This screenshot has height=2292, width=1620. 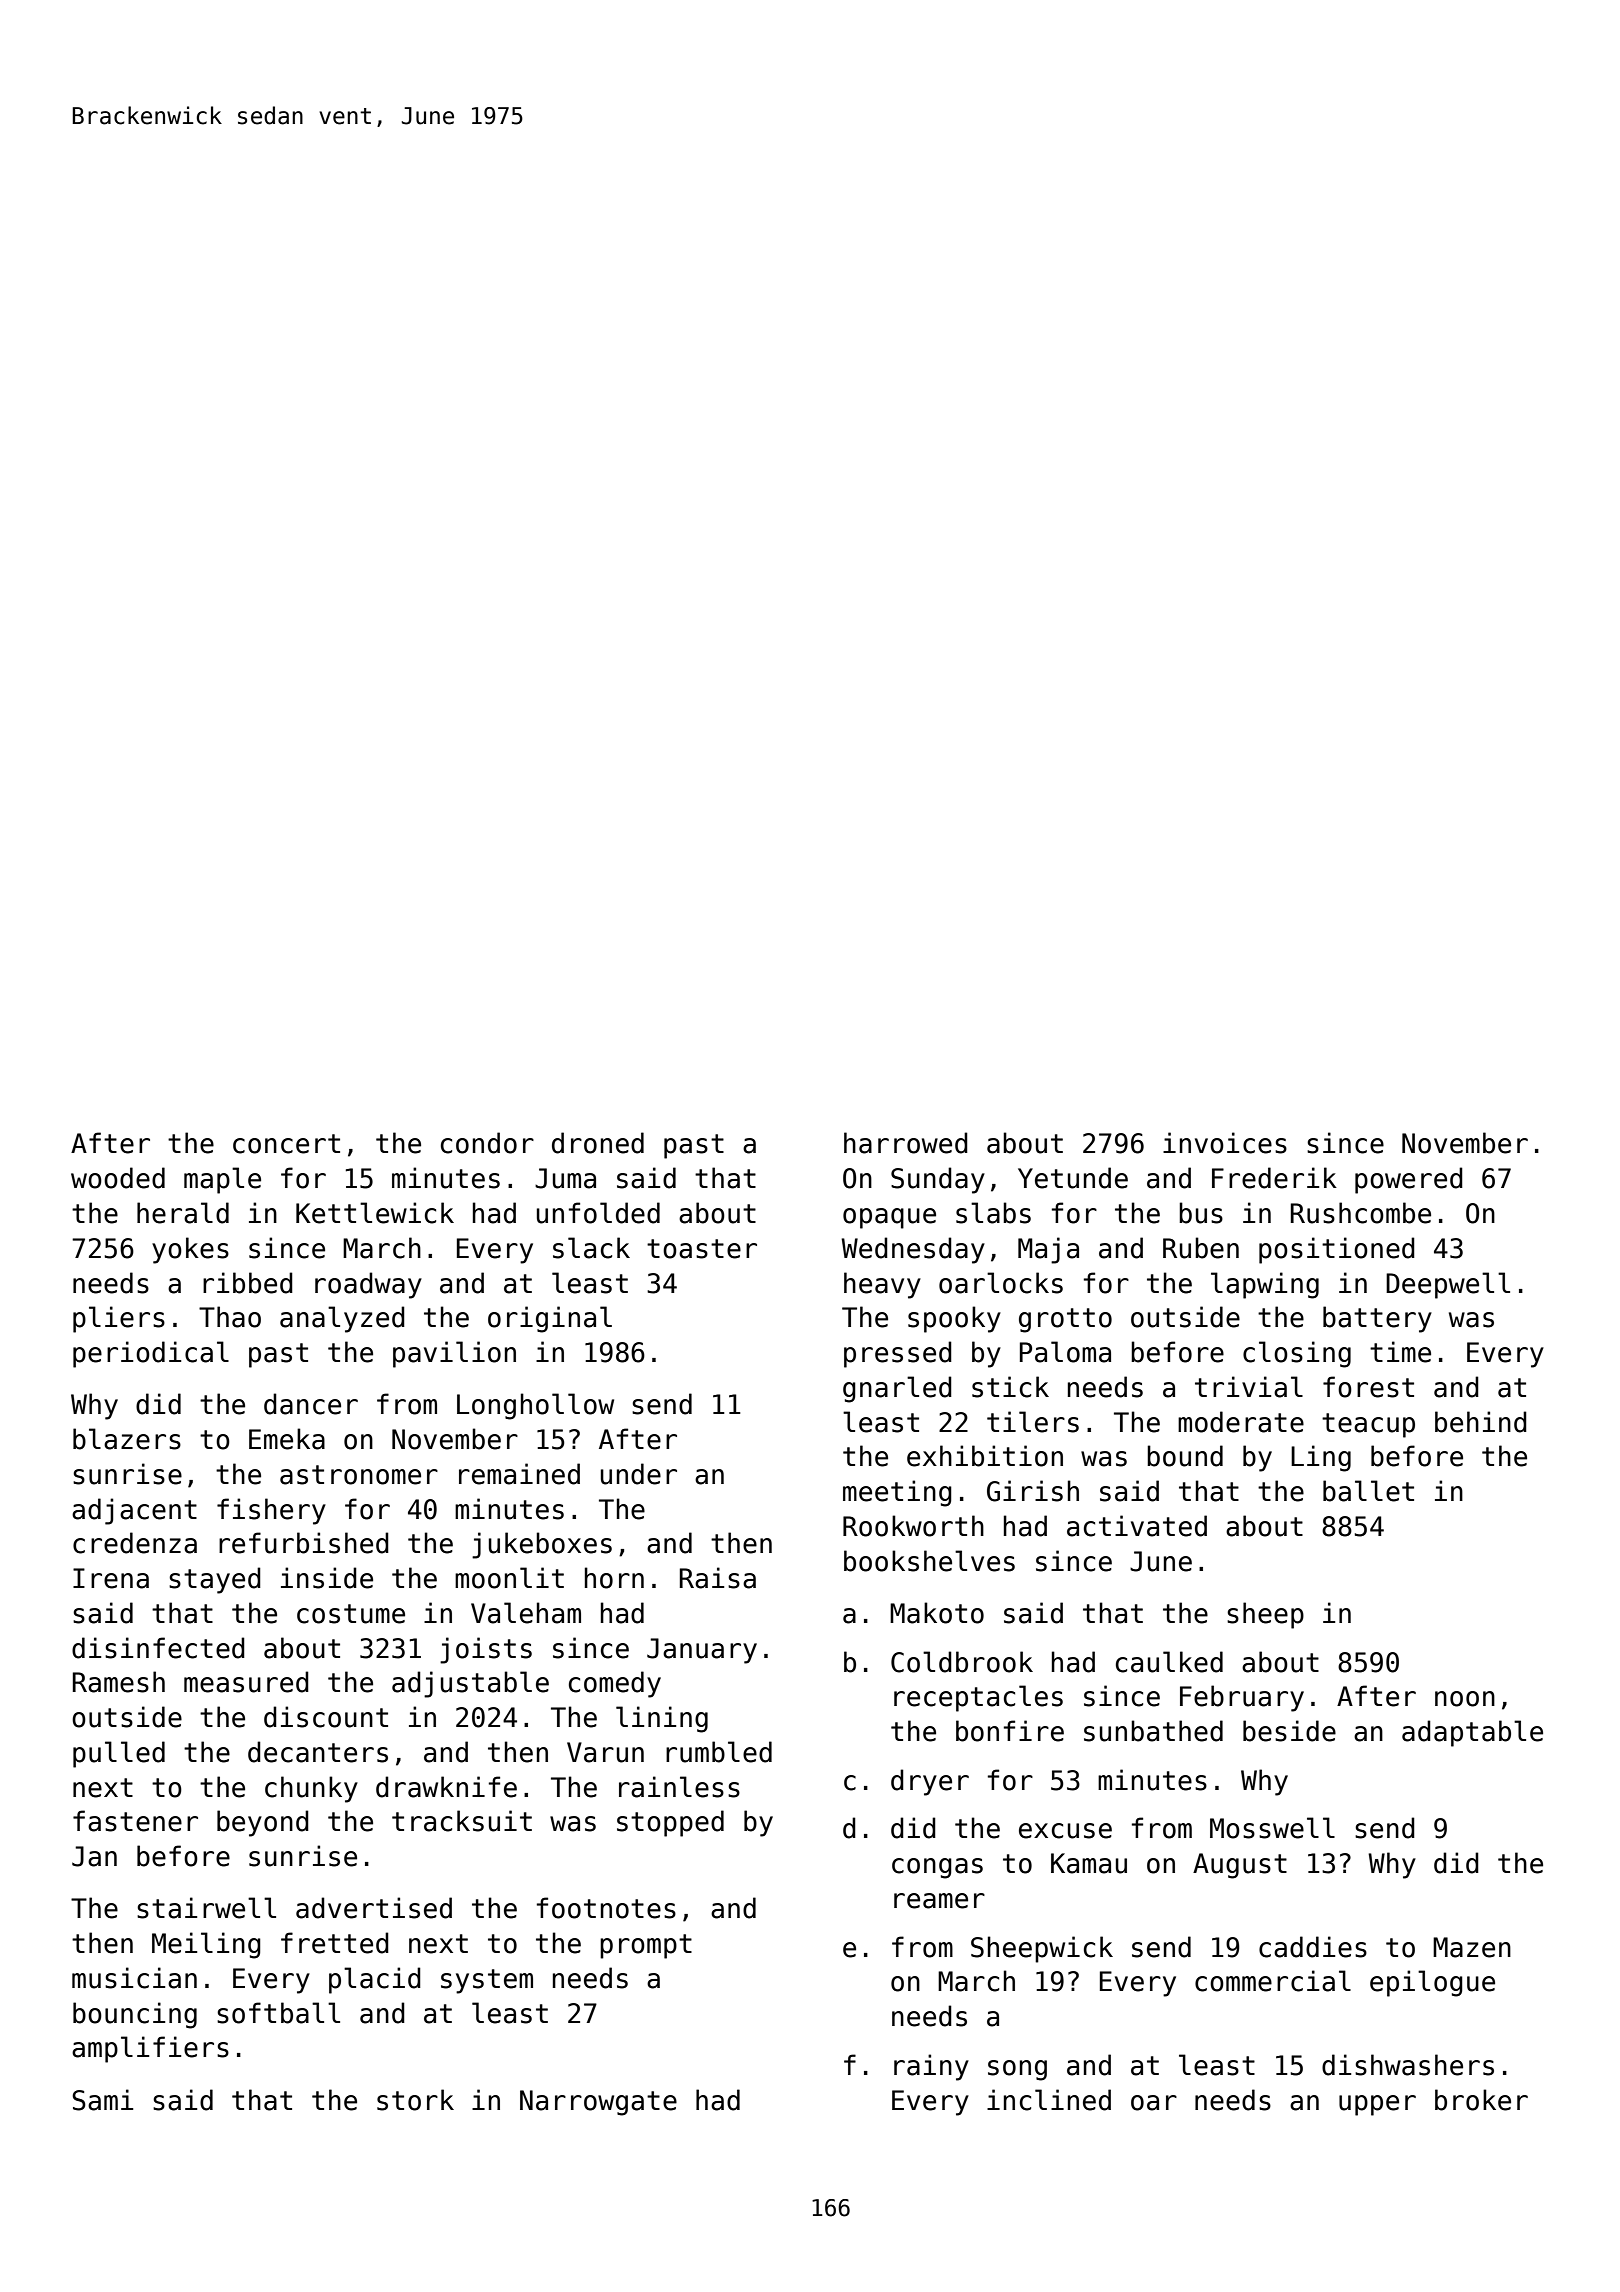 I want to click on wooded, so click(x=118, y=1178).
